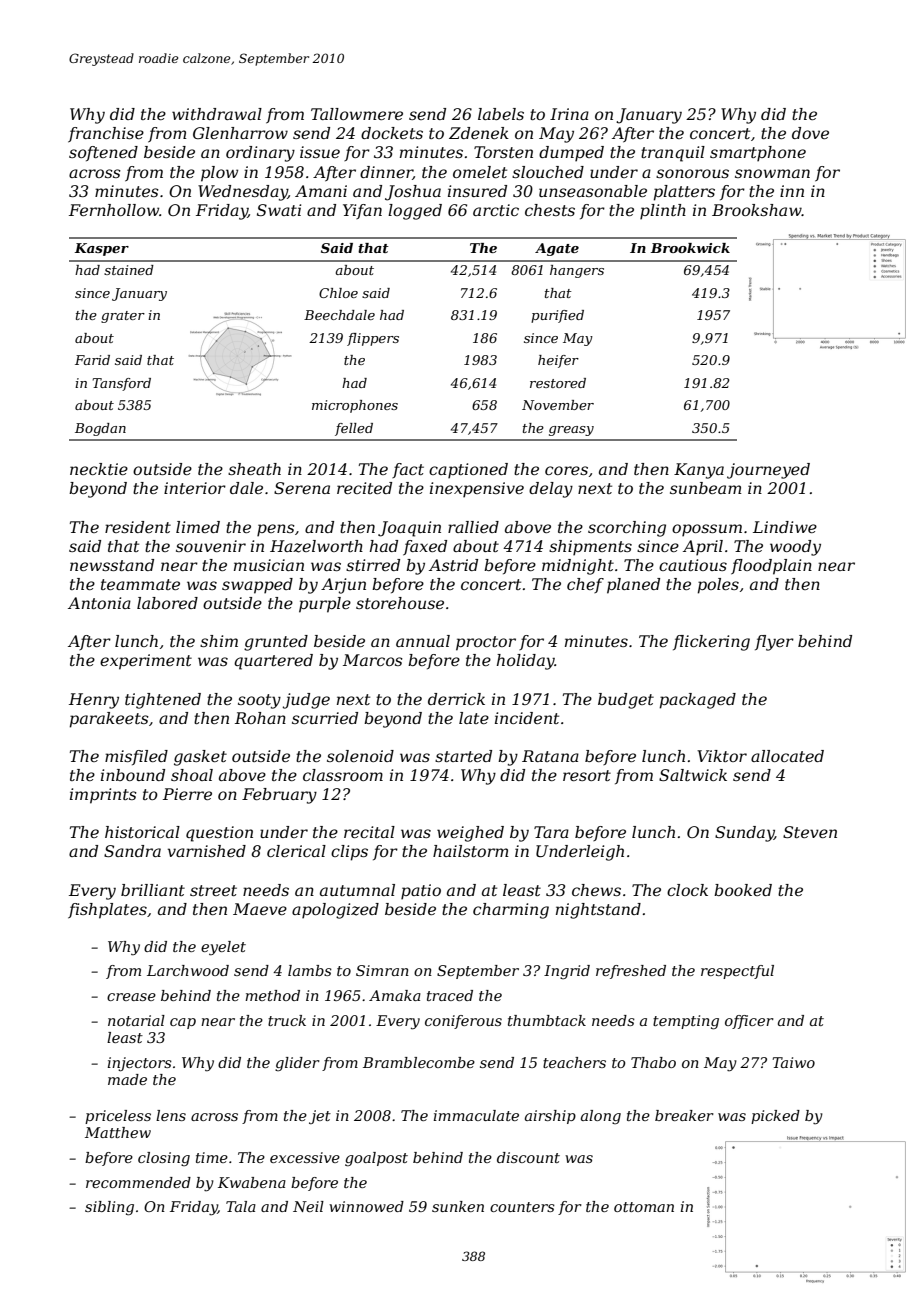  What do you see at coordinates (626, 701) in the document?
I see `budget` at bounding box center [626, 701].
